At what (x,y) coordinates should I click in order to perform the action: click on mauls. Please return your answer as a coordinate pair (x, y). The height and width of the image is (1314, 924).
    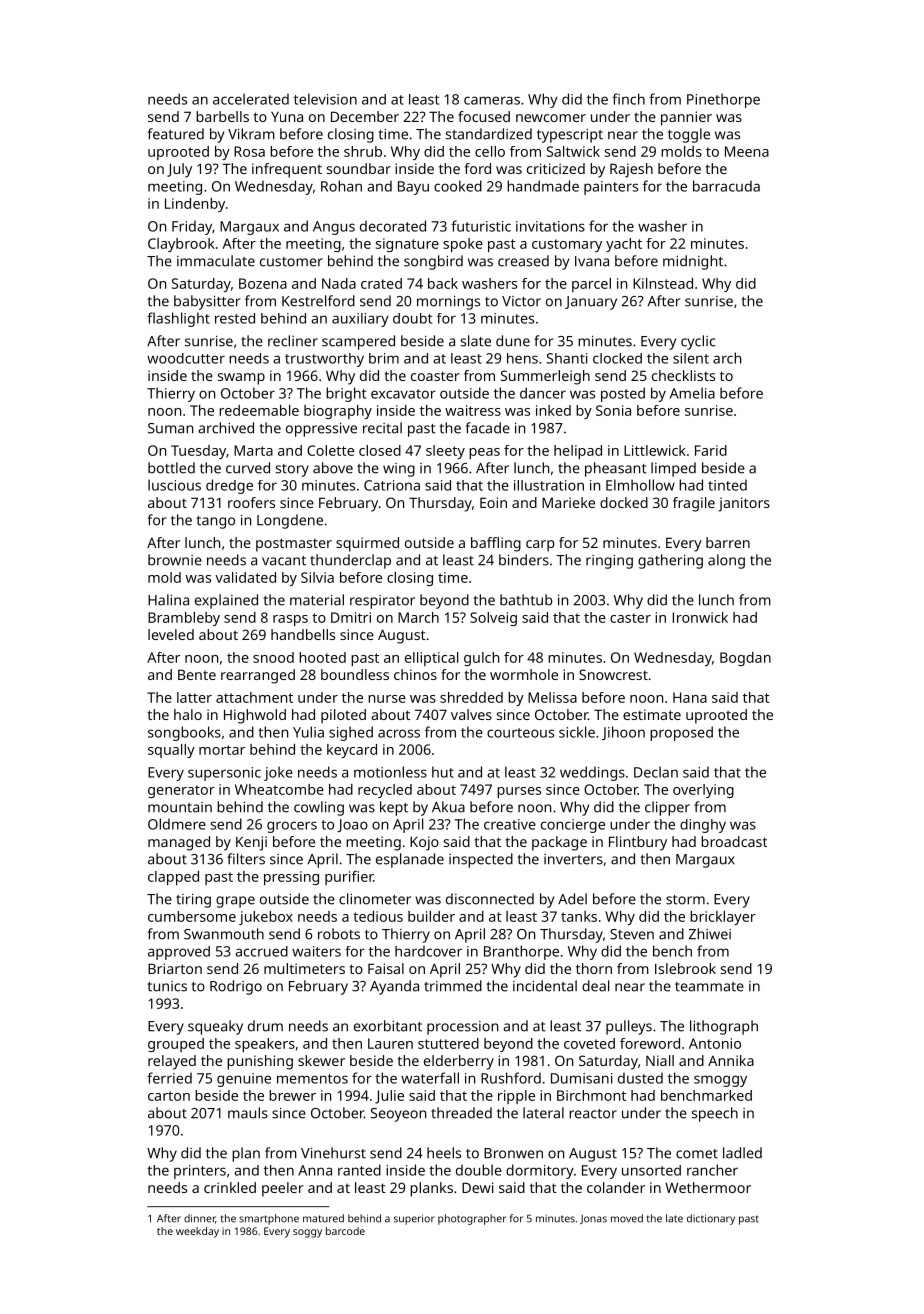
    Looking at the image, I should click on (248, 1113).
